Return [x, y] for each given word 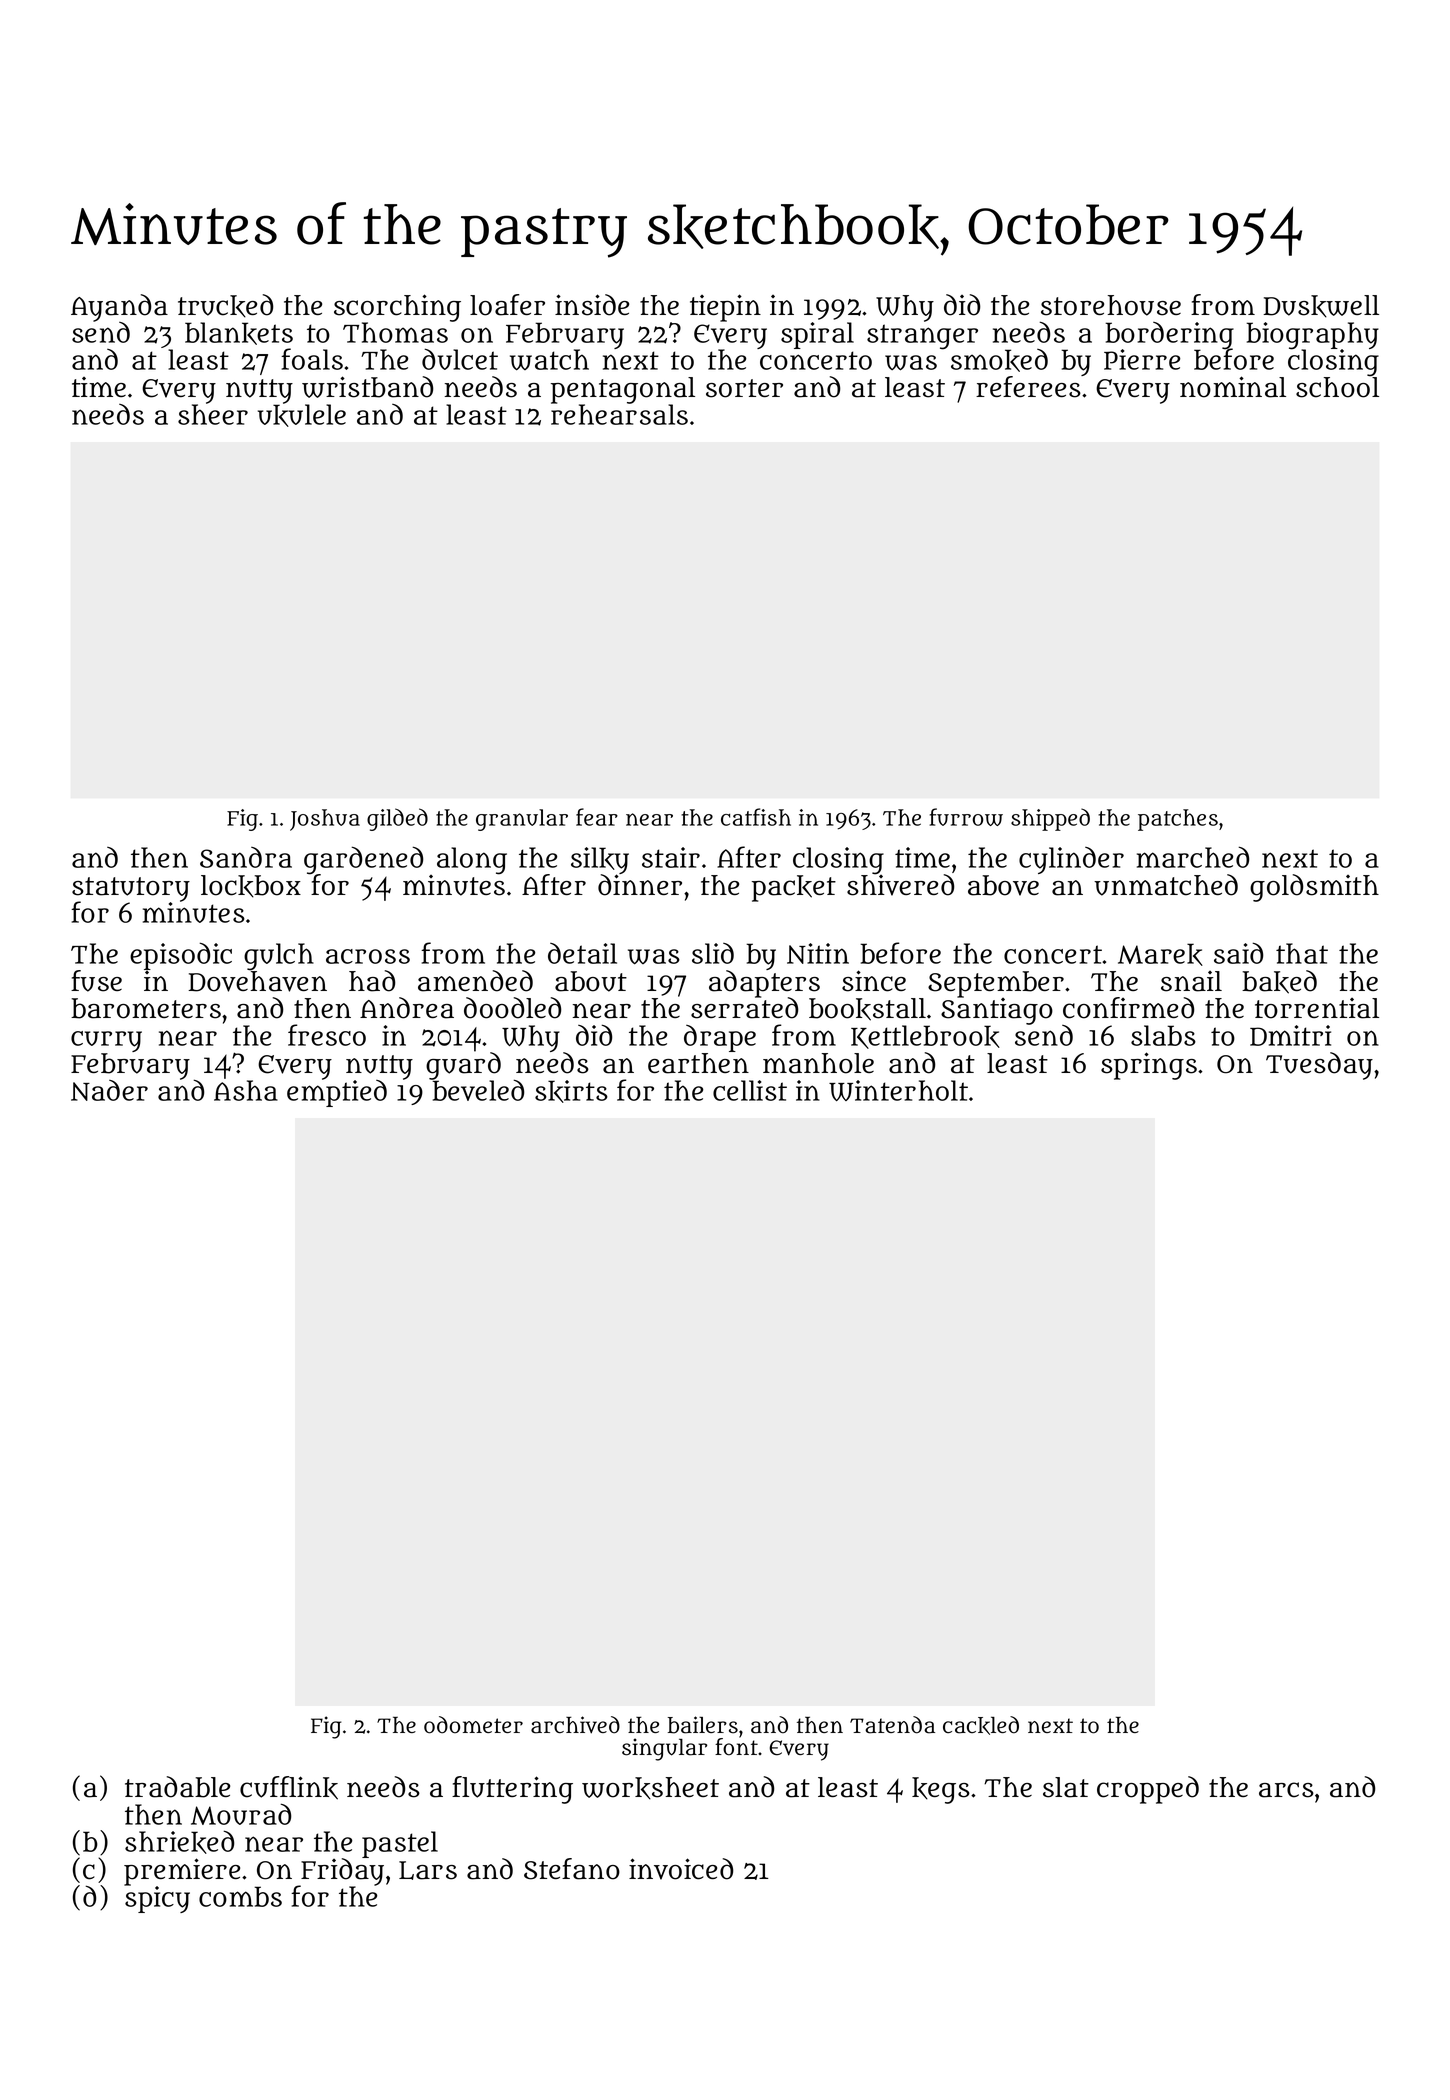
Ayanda [119, 308]
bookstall [867, 1009]
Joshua [325, 820]
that [1302, 953]
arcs [1286, 1790]
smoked [999, 360]
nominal [1233, 387]
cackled [981, 1725]
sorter [744, 388]
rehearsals [619, 414]
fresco [327, 1035]
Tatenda [892, 1725]
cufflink [289, 1788]
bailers [703, 1725]
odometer [473, 1725]
